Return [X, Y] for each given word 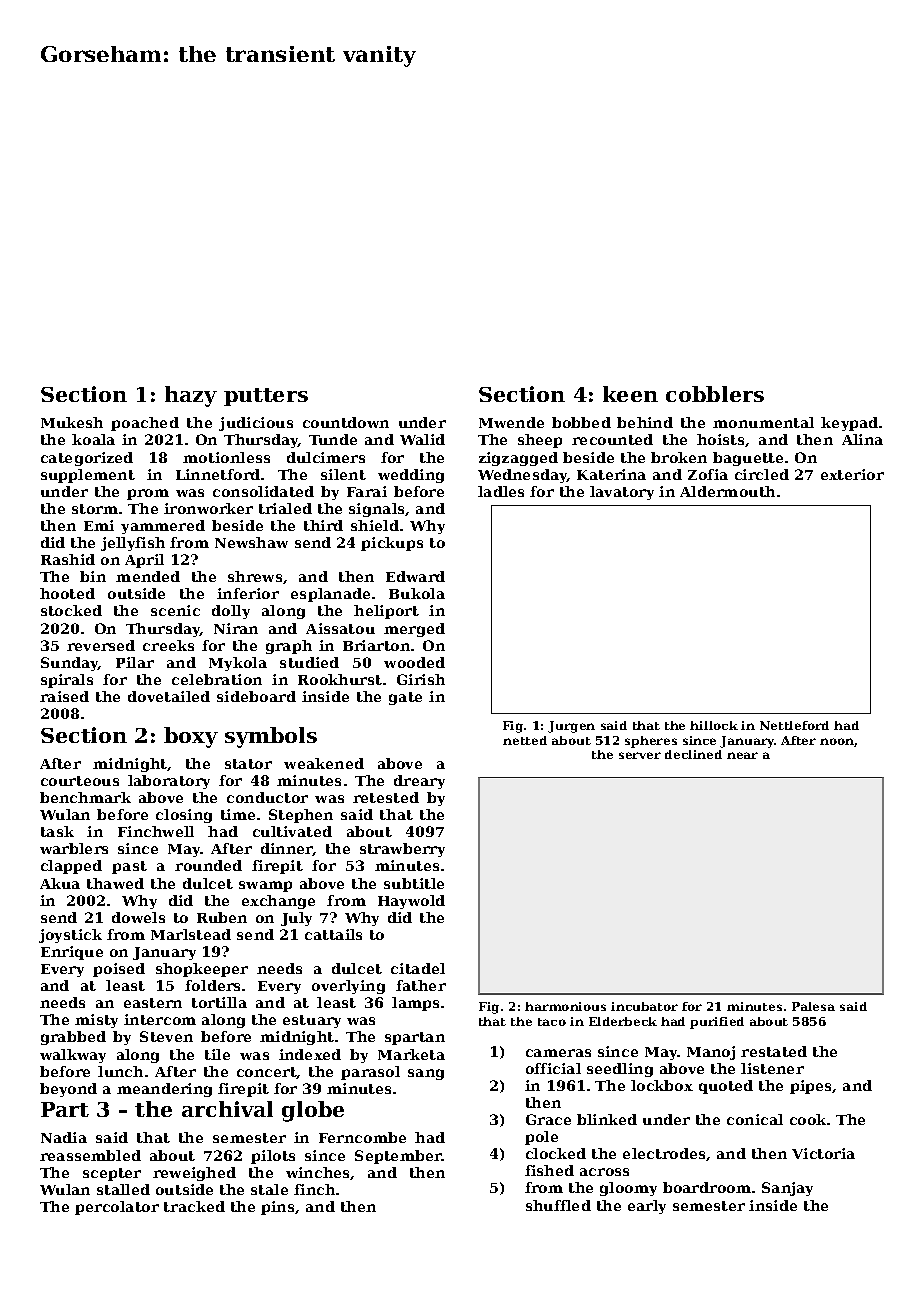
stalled [123, 1189]
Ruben [222, 917]
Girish [421, 679]
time [238, 814]
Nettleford [794, 725]
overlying [348, 987]
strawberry [402, 850]
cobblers [715, 394]
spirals [67, 681]
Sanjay [787, 1189]
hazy [191, 396]
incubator [644, 1006]
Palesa [813, 1006]
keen [630, 394]
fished [549, 1170]
